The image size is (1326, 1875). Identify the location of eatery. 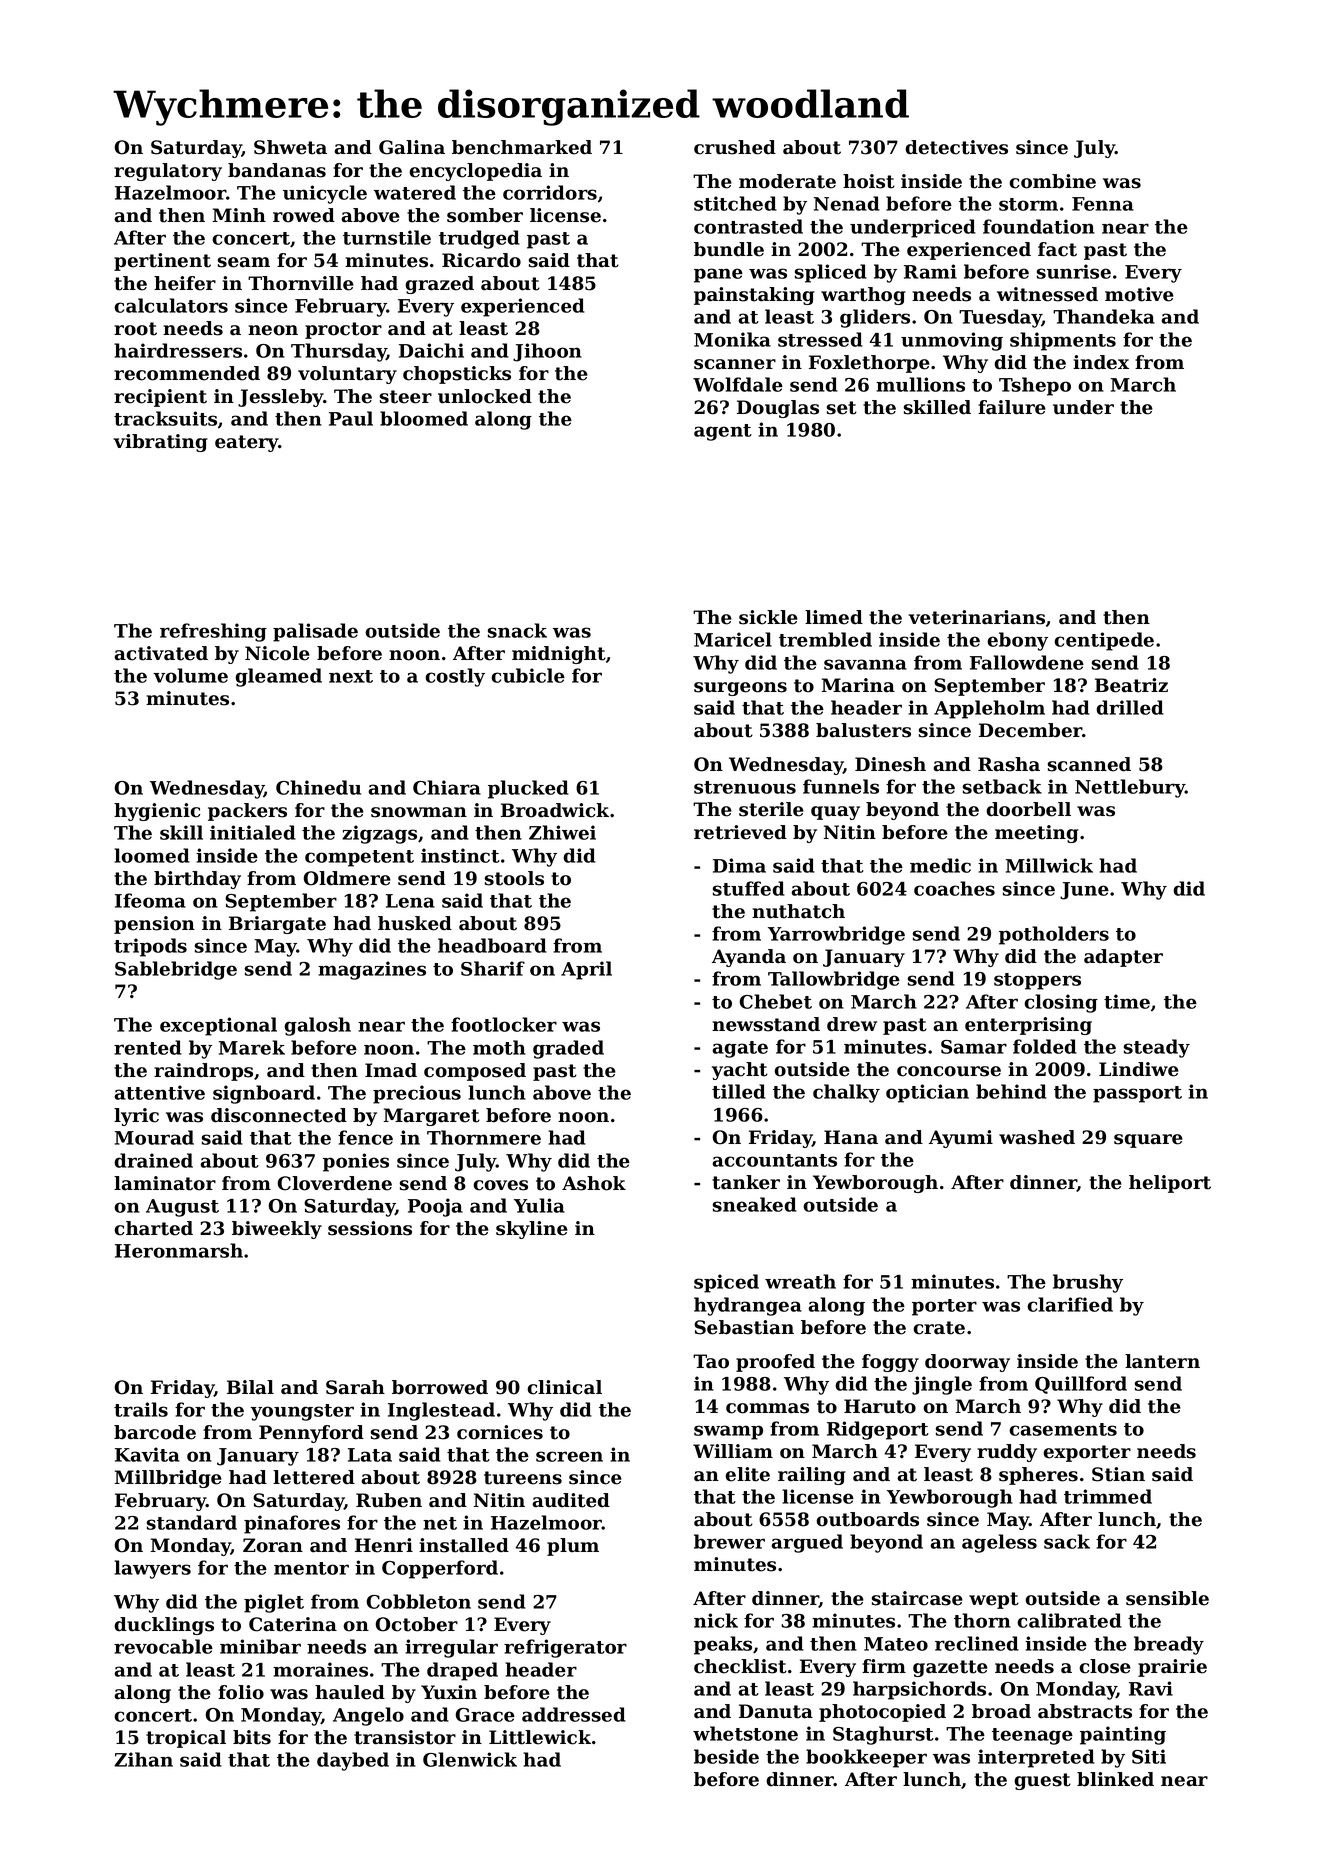
(247, 443).
